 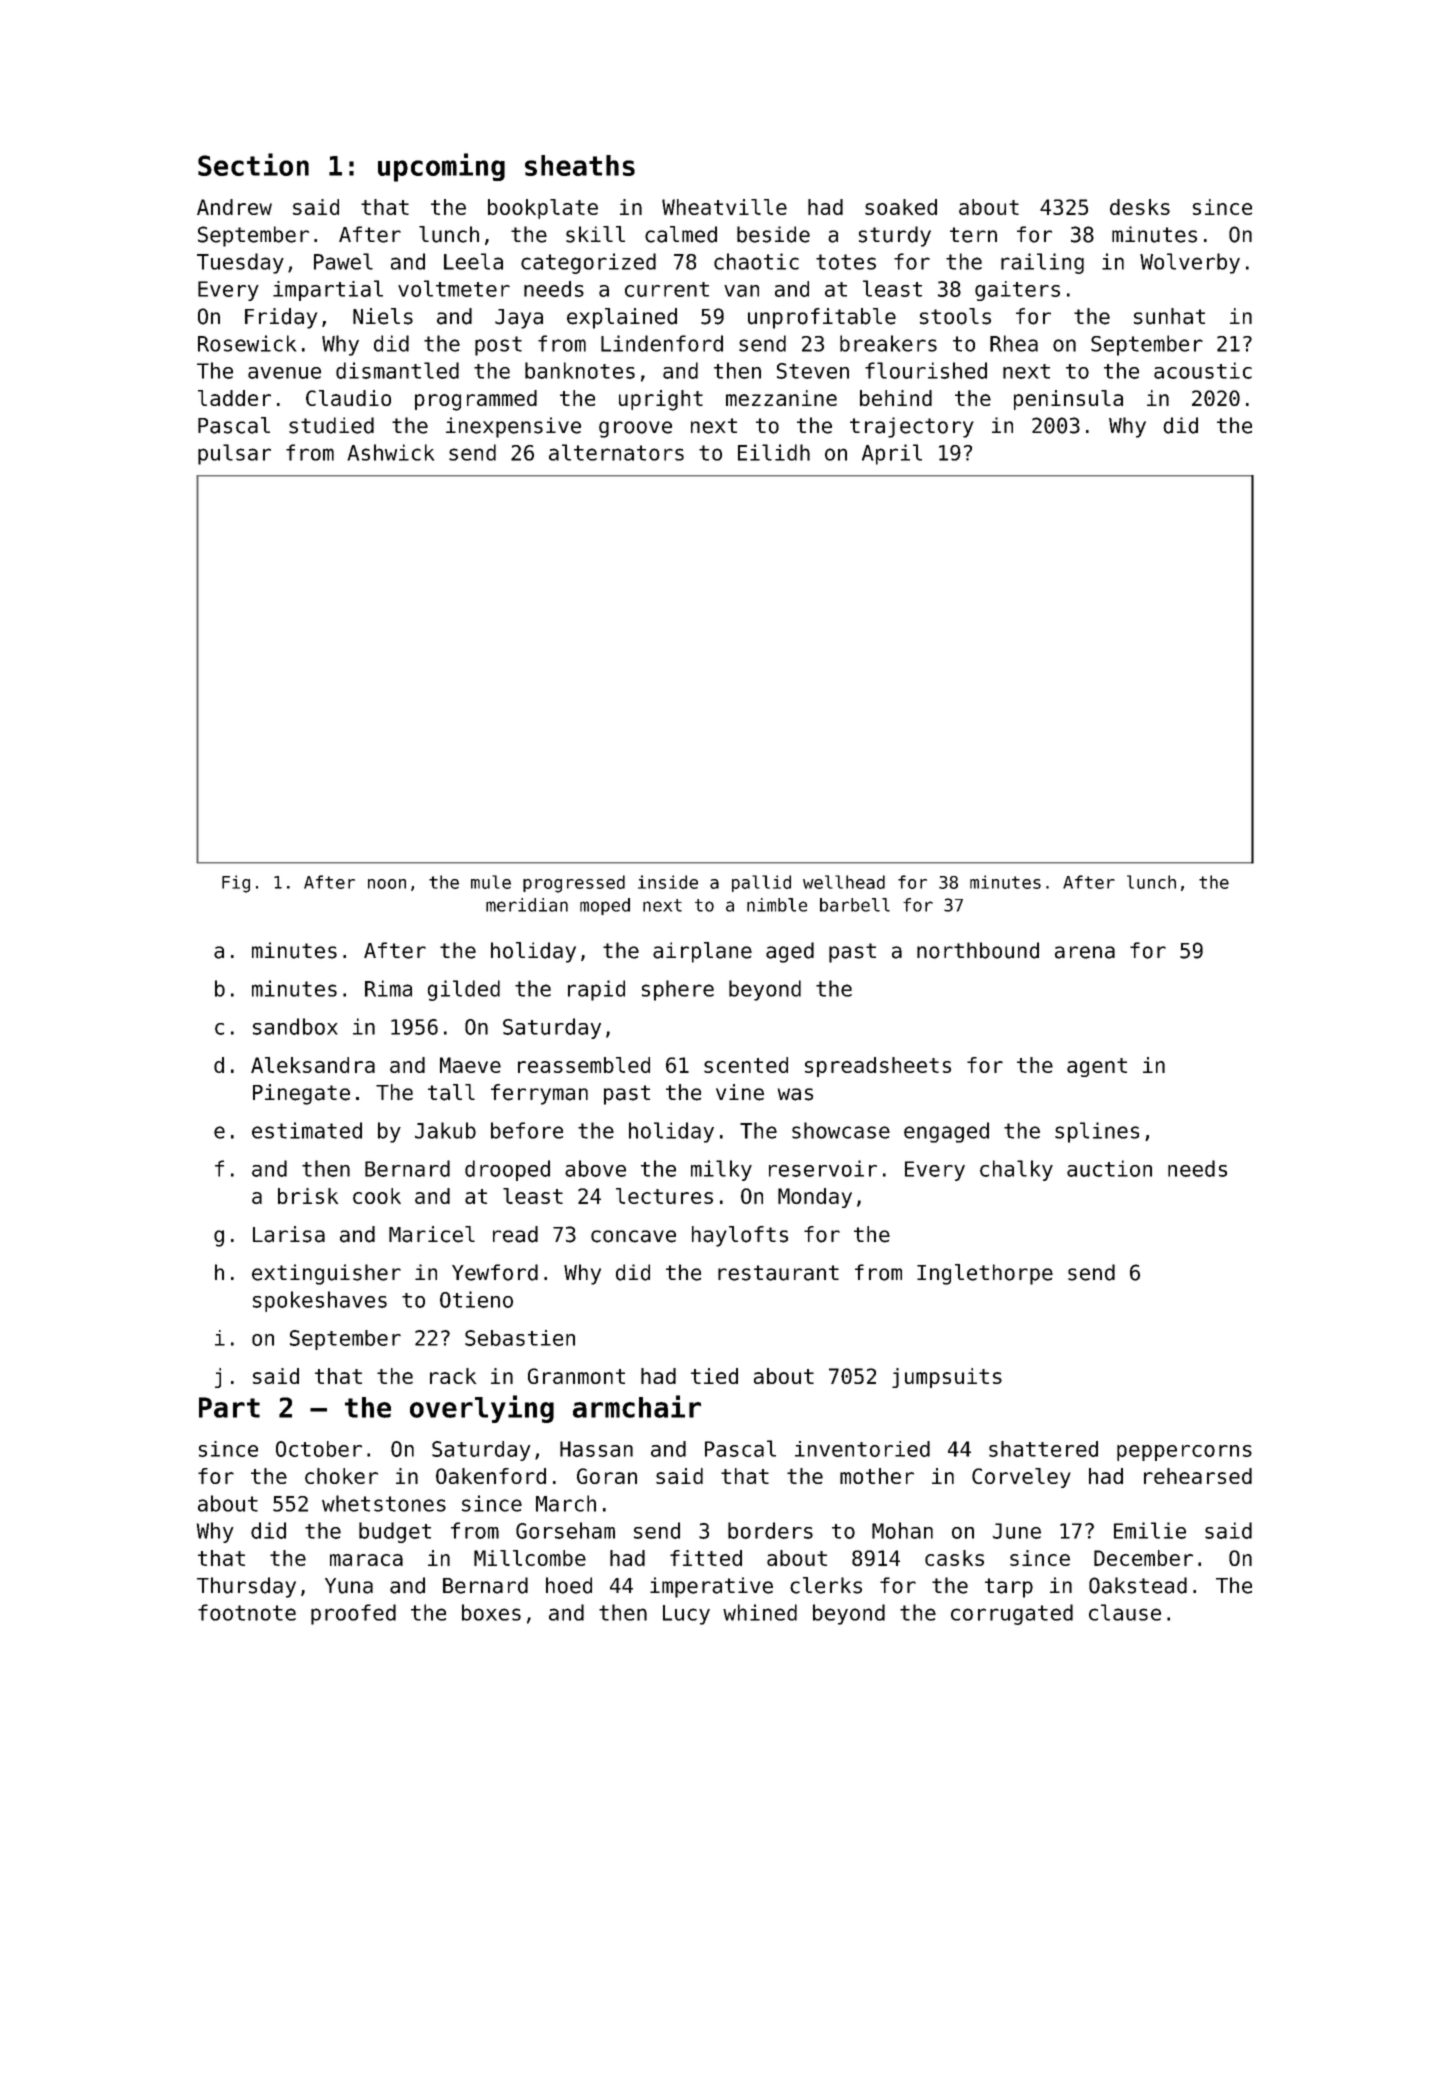 I want to click on whined, so click(x=760, y=1612).
